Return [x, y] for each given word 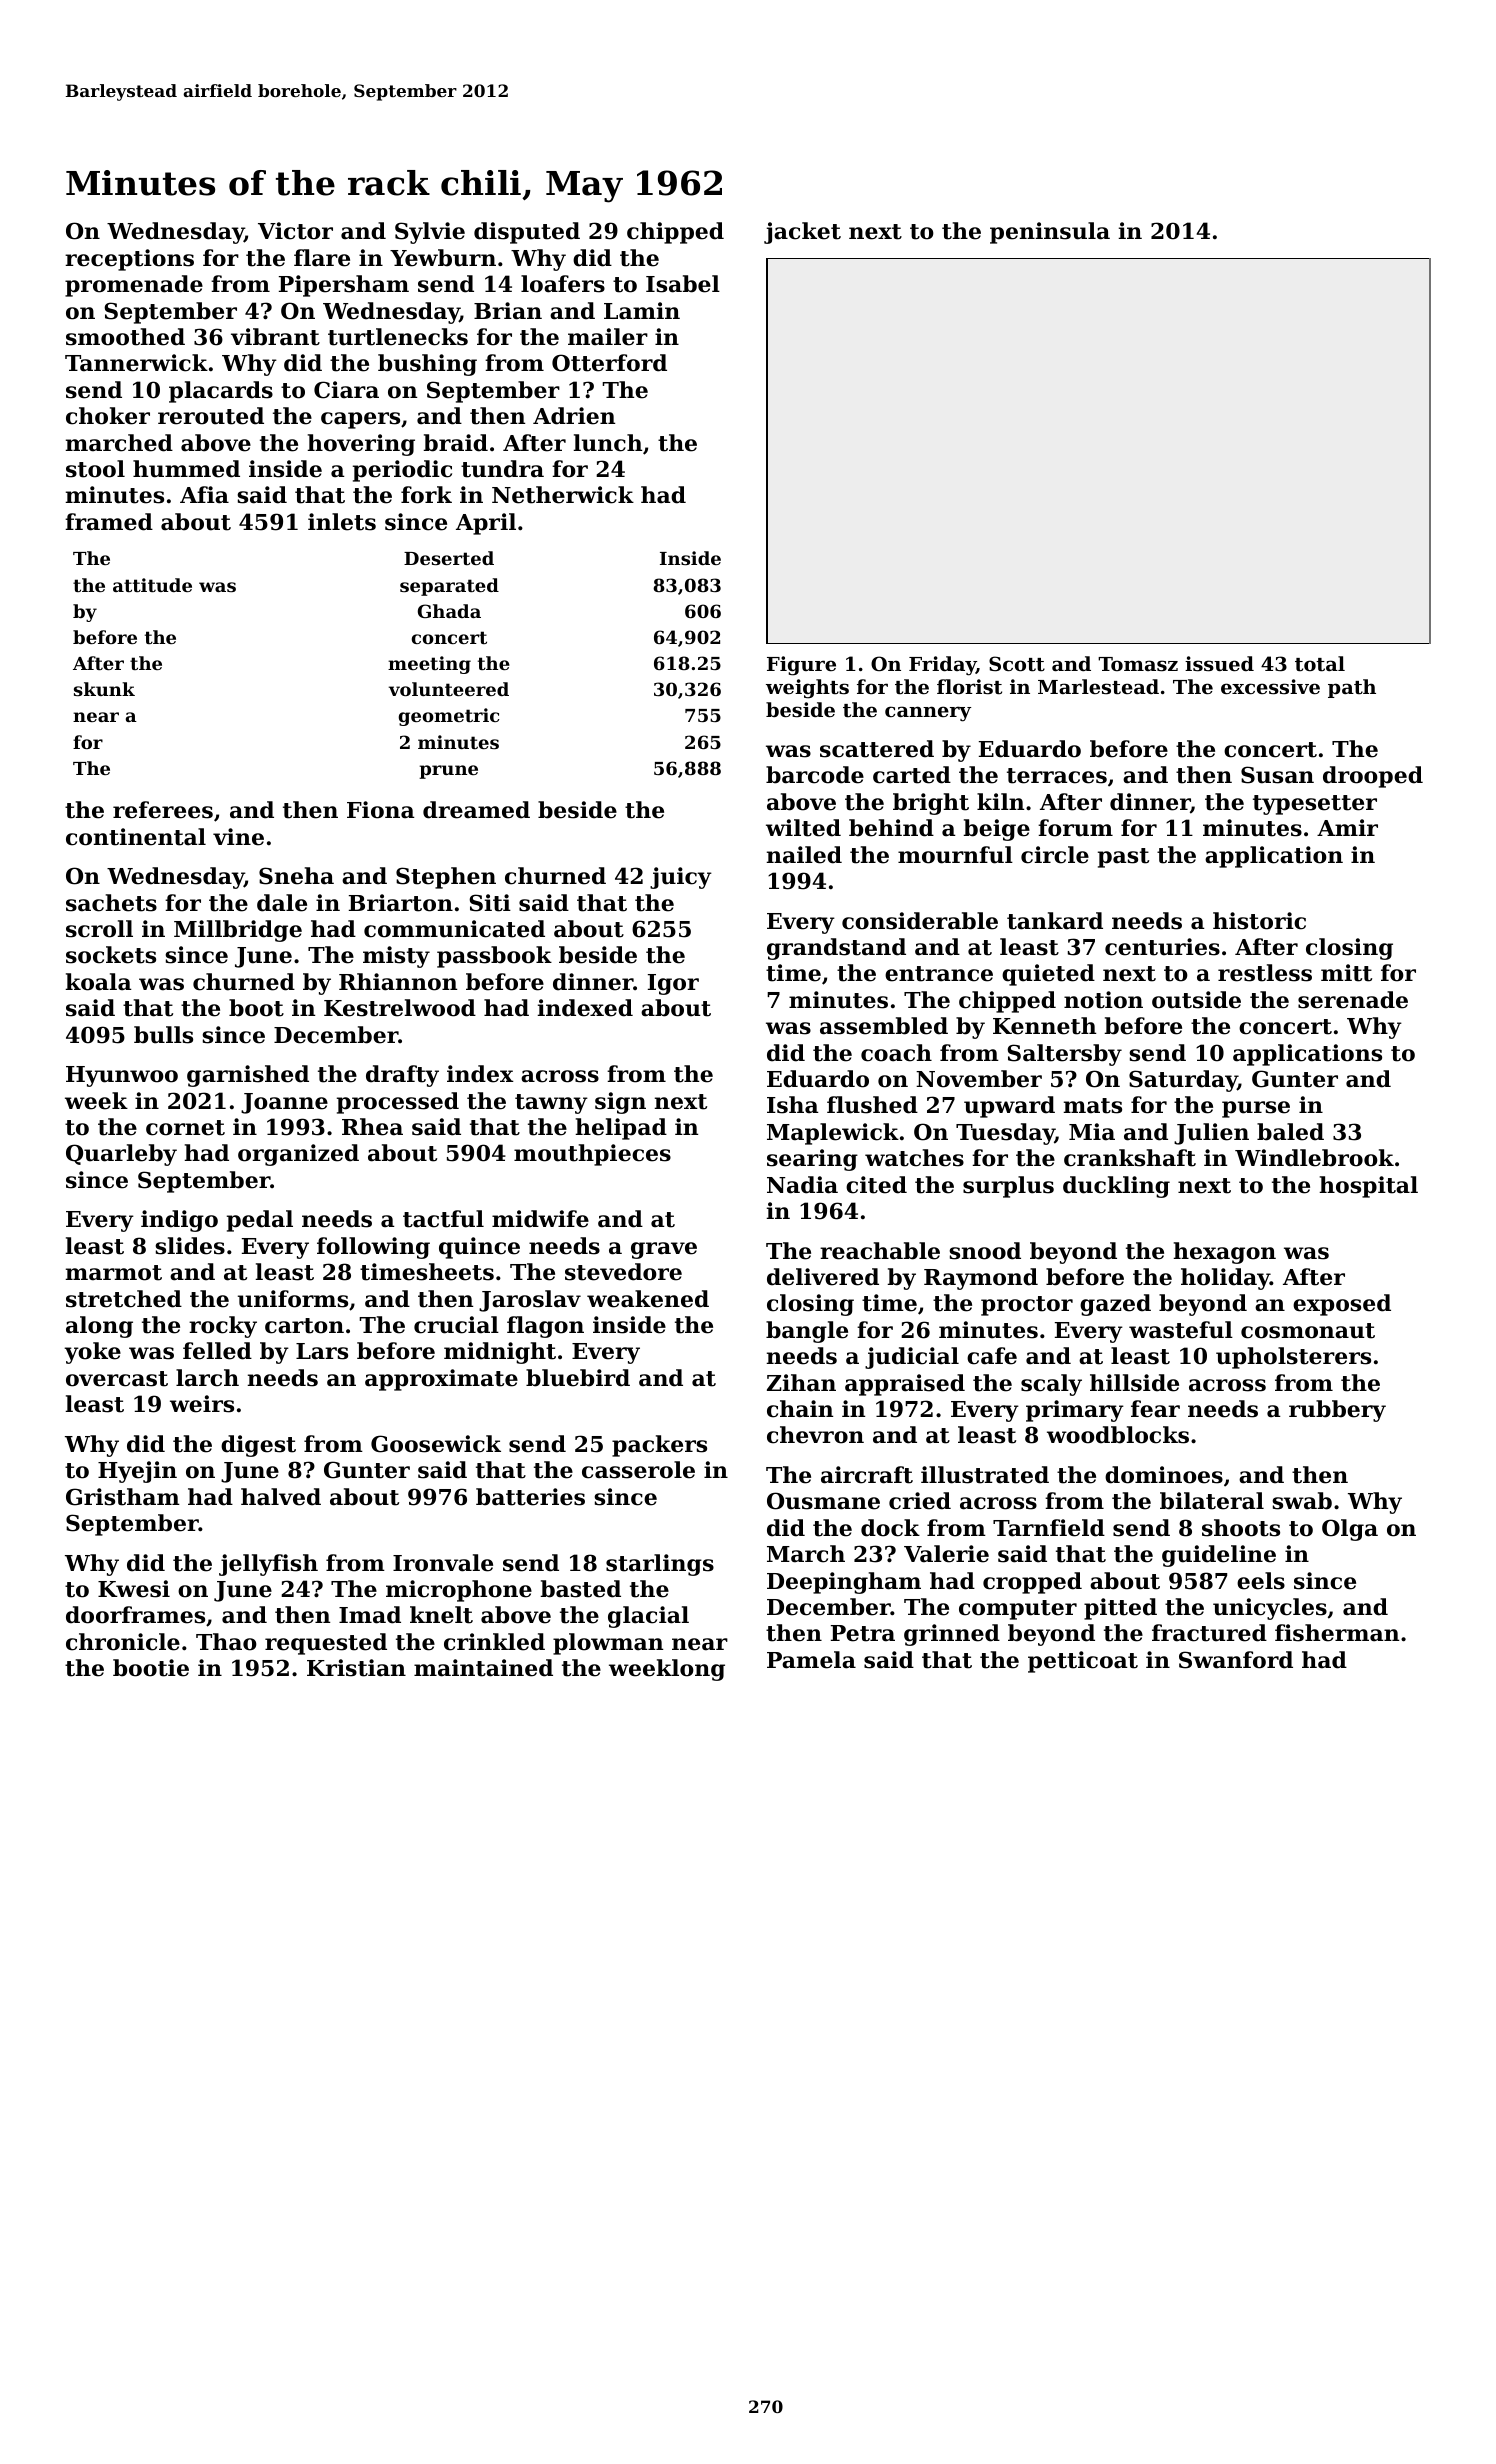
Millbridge [238, 931]
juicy [681, 878]
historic [1259, 921]
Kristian [356, 1668]
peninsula [1050, 233]
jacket [802, 233]
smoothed [125, 337]
